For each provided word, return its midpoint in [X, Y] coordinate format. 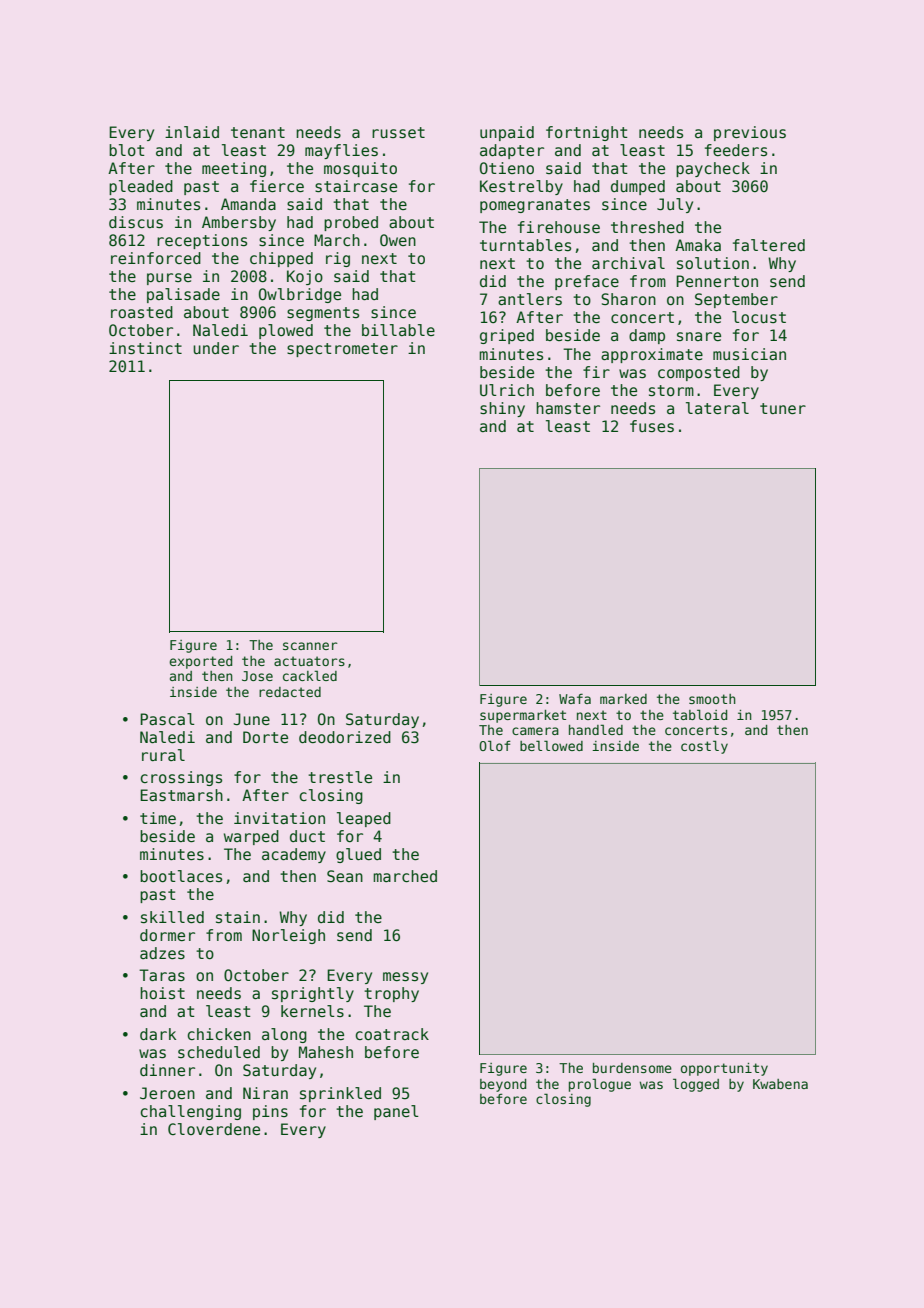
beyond [503, 1085]
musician [749, 354]
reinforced [156, 258]
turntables [525, 245]
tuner [783, 408]
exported [200, 662]
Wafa [575, 698]
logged [696, 1085]
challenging [190, 1112]
